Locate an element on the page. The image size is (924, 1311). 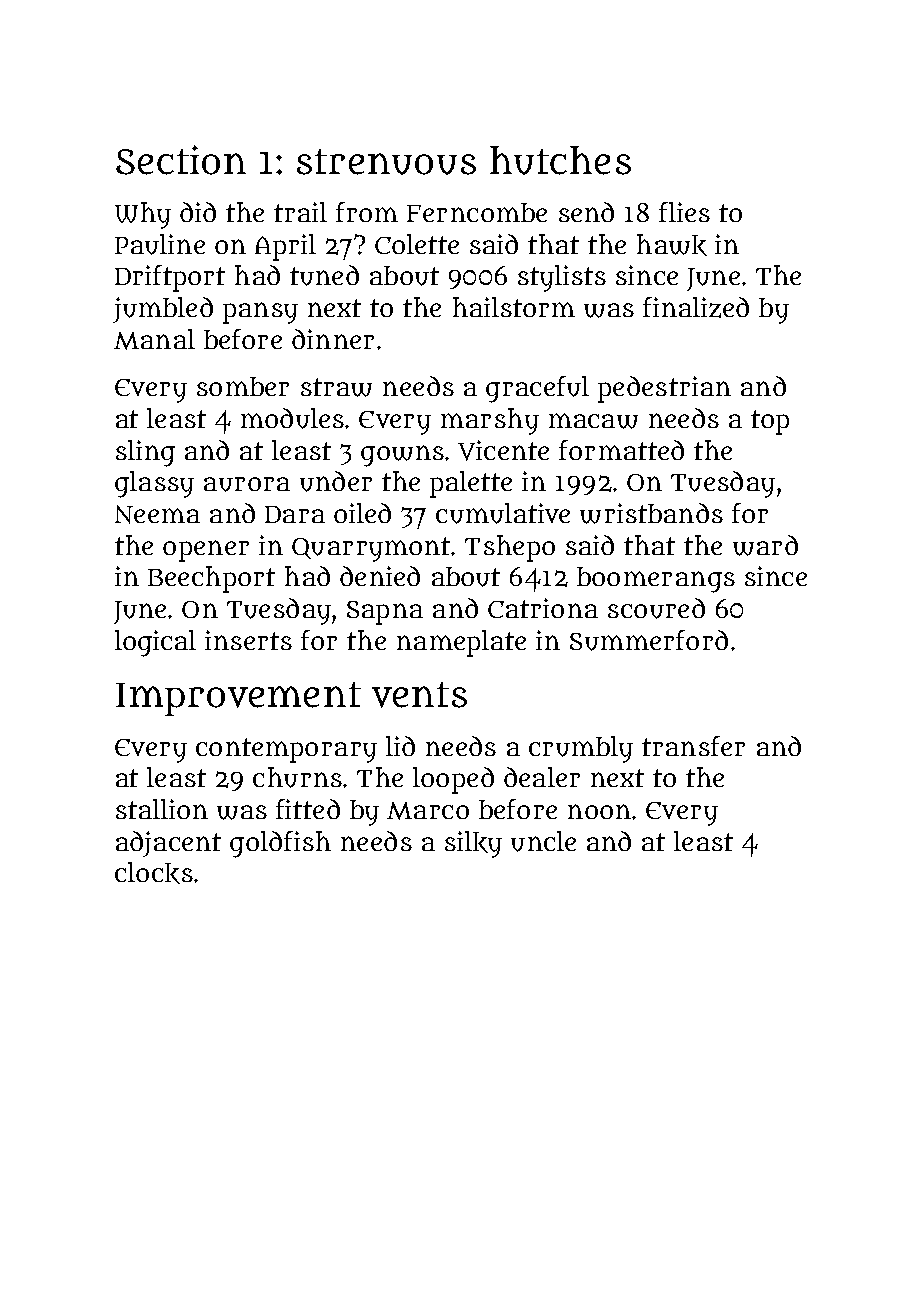
pansy is located at coordinates (260, 313).
